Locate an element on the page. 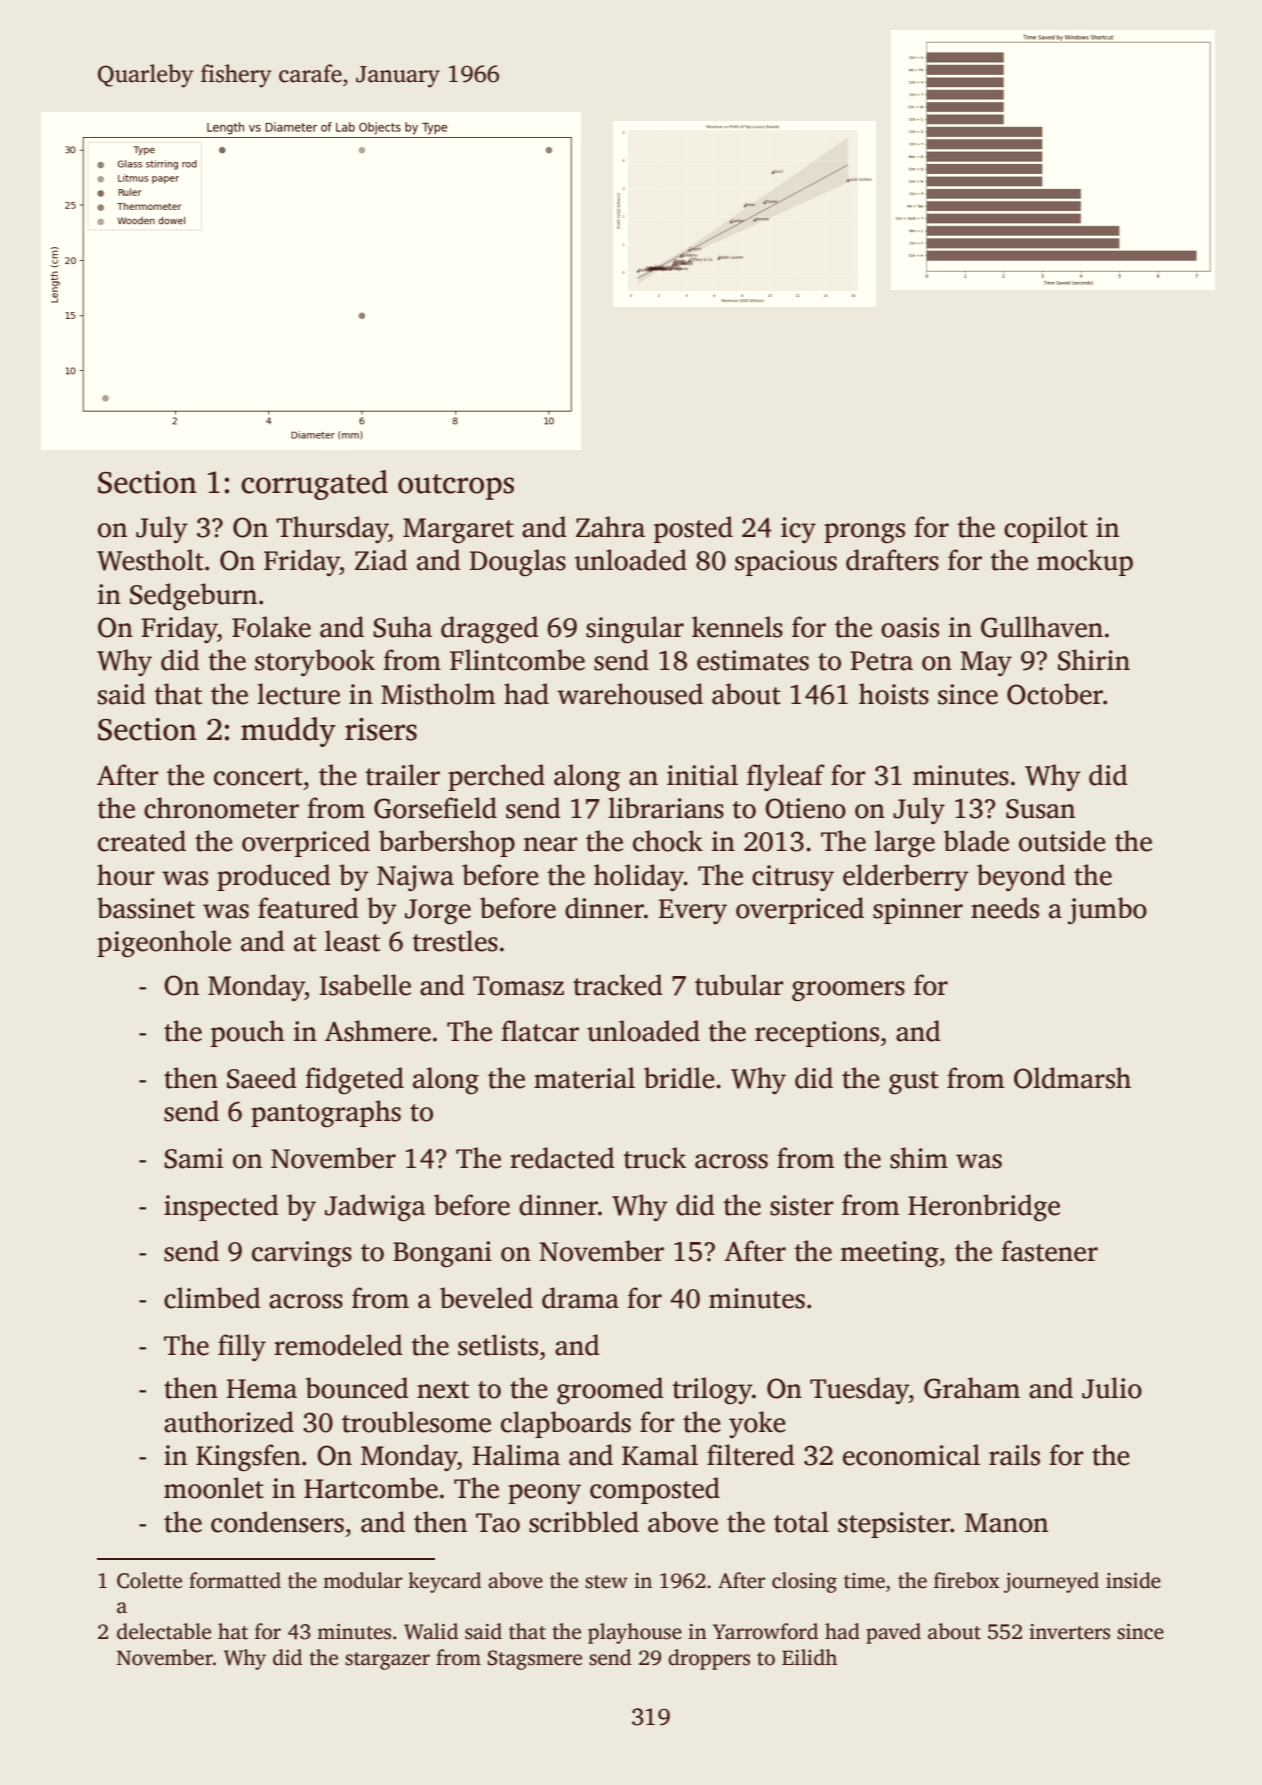  formatted is located at coordinates (235, 1580).
